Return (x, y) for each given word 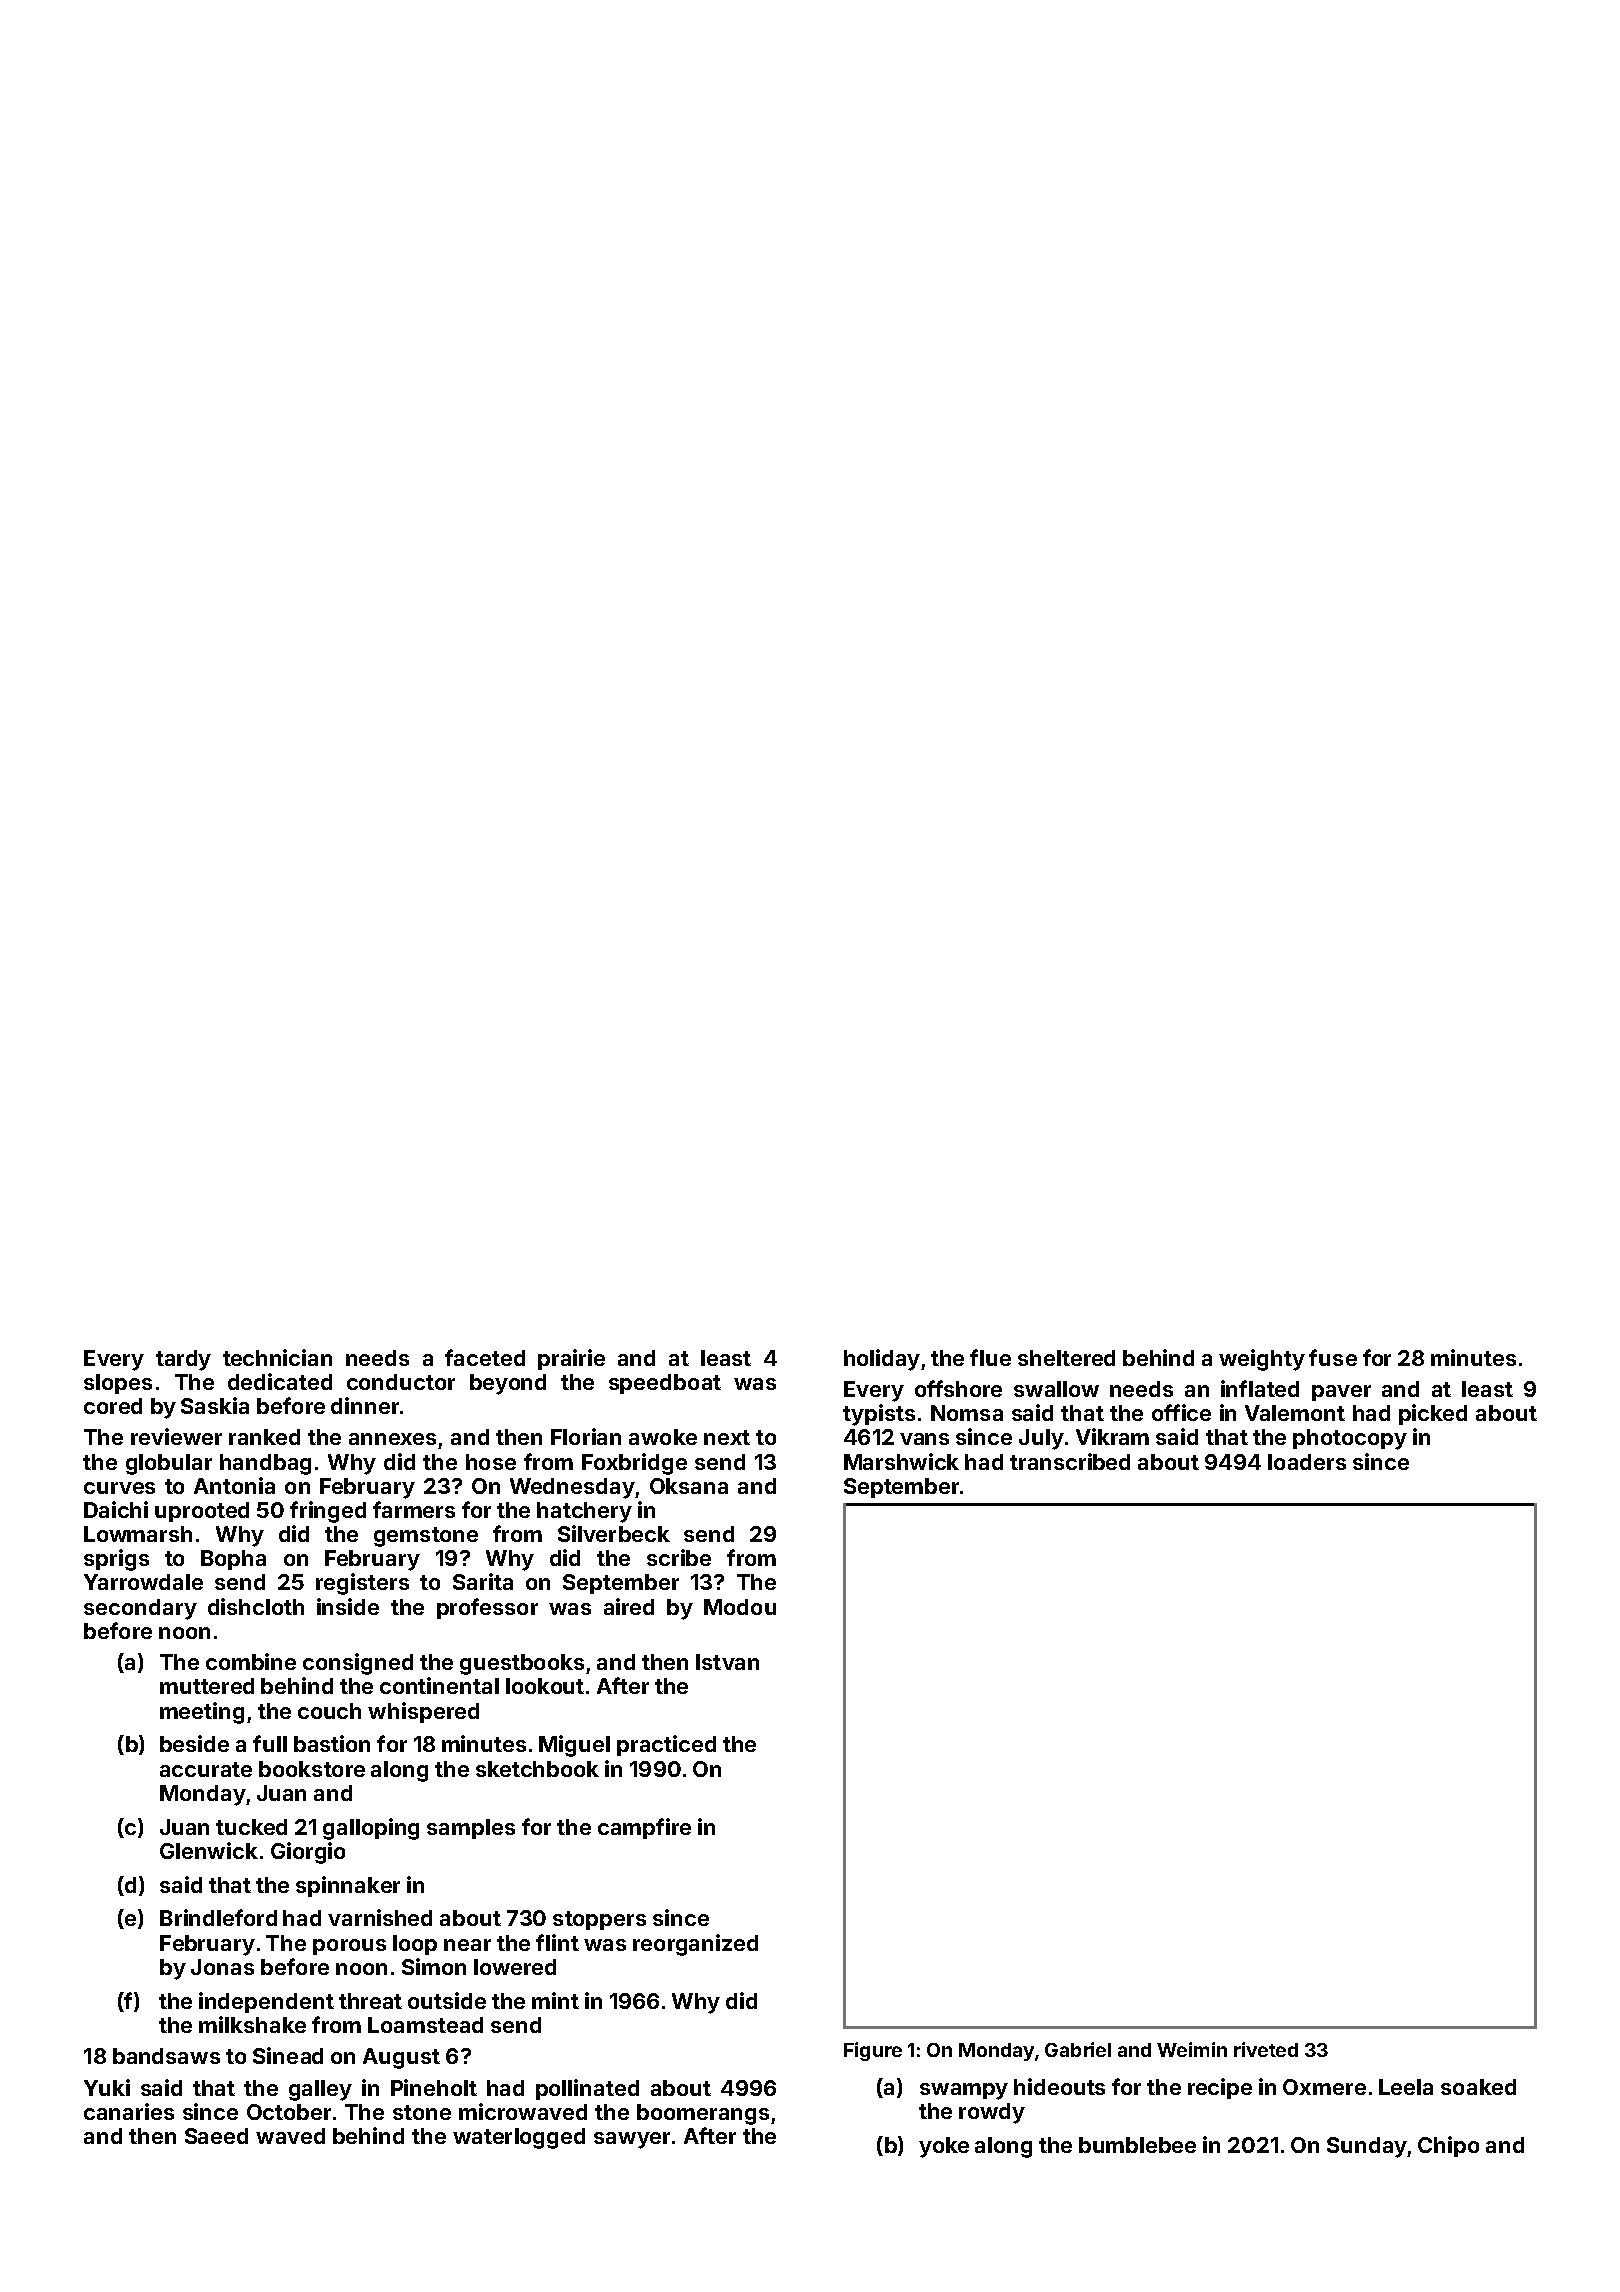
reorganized (695, 1945)
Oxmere (1324, 2087)
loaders (1307, 1462)
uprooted (202, 1512)
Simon (434, 1966)
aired (629, 1606)
